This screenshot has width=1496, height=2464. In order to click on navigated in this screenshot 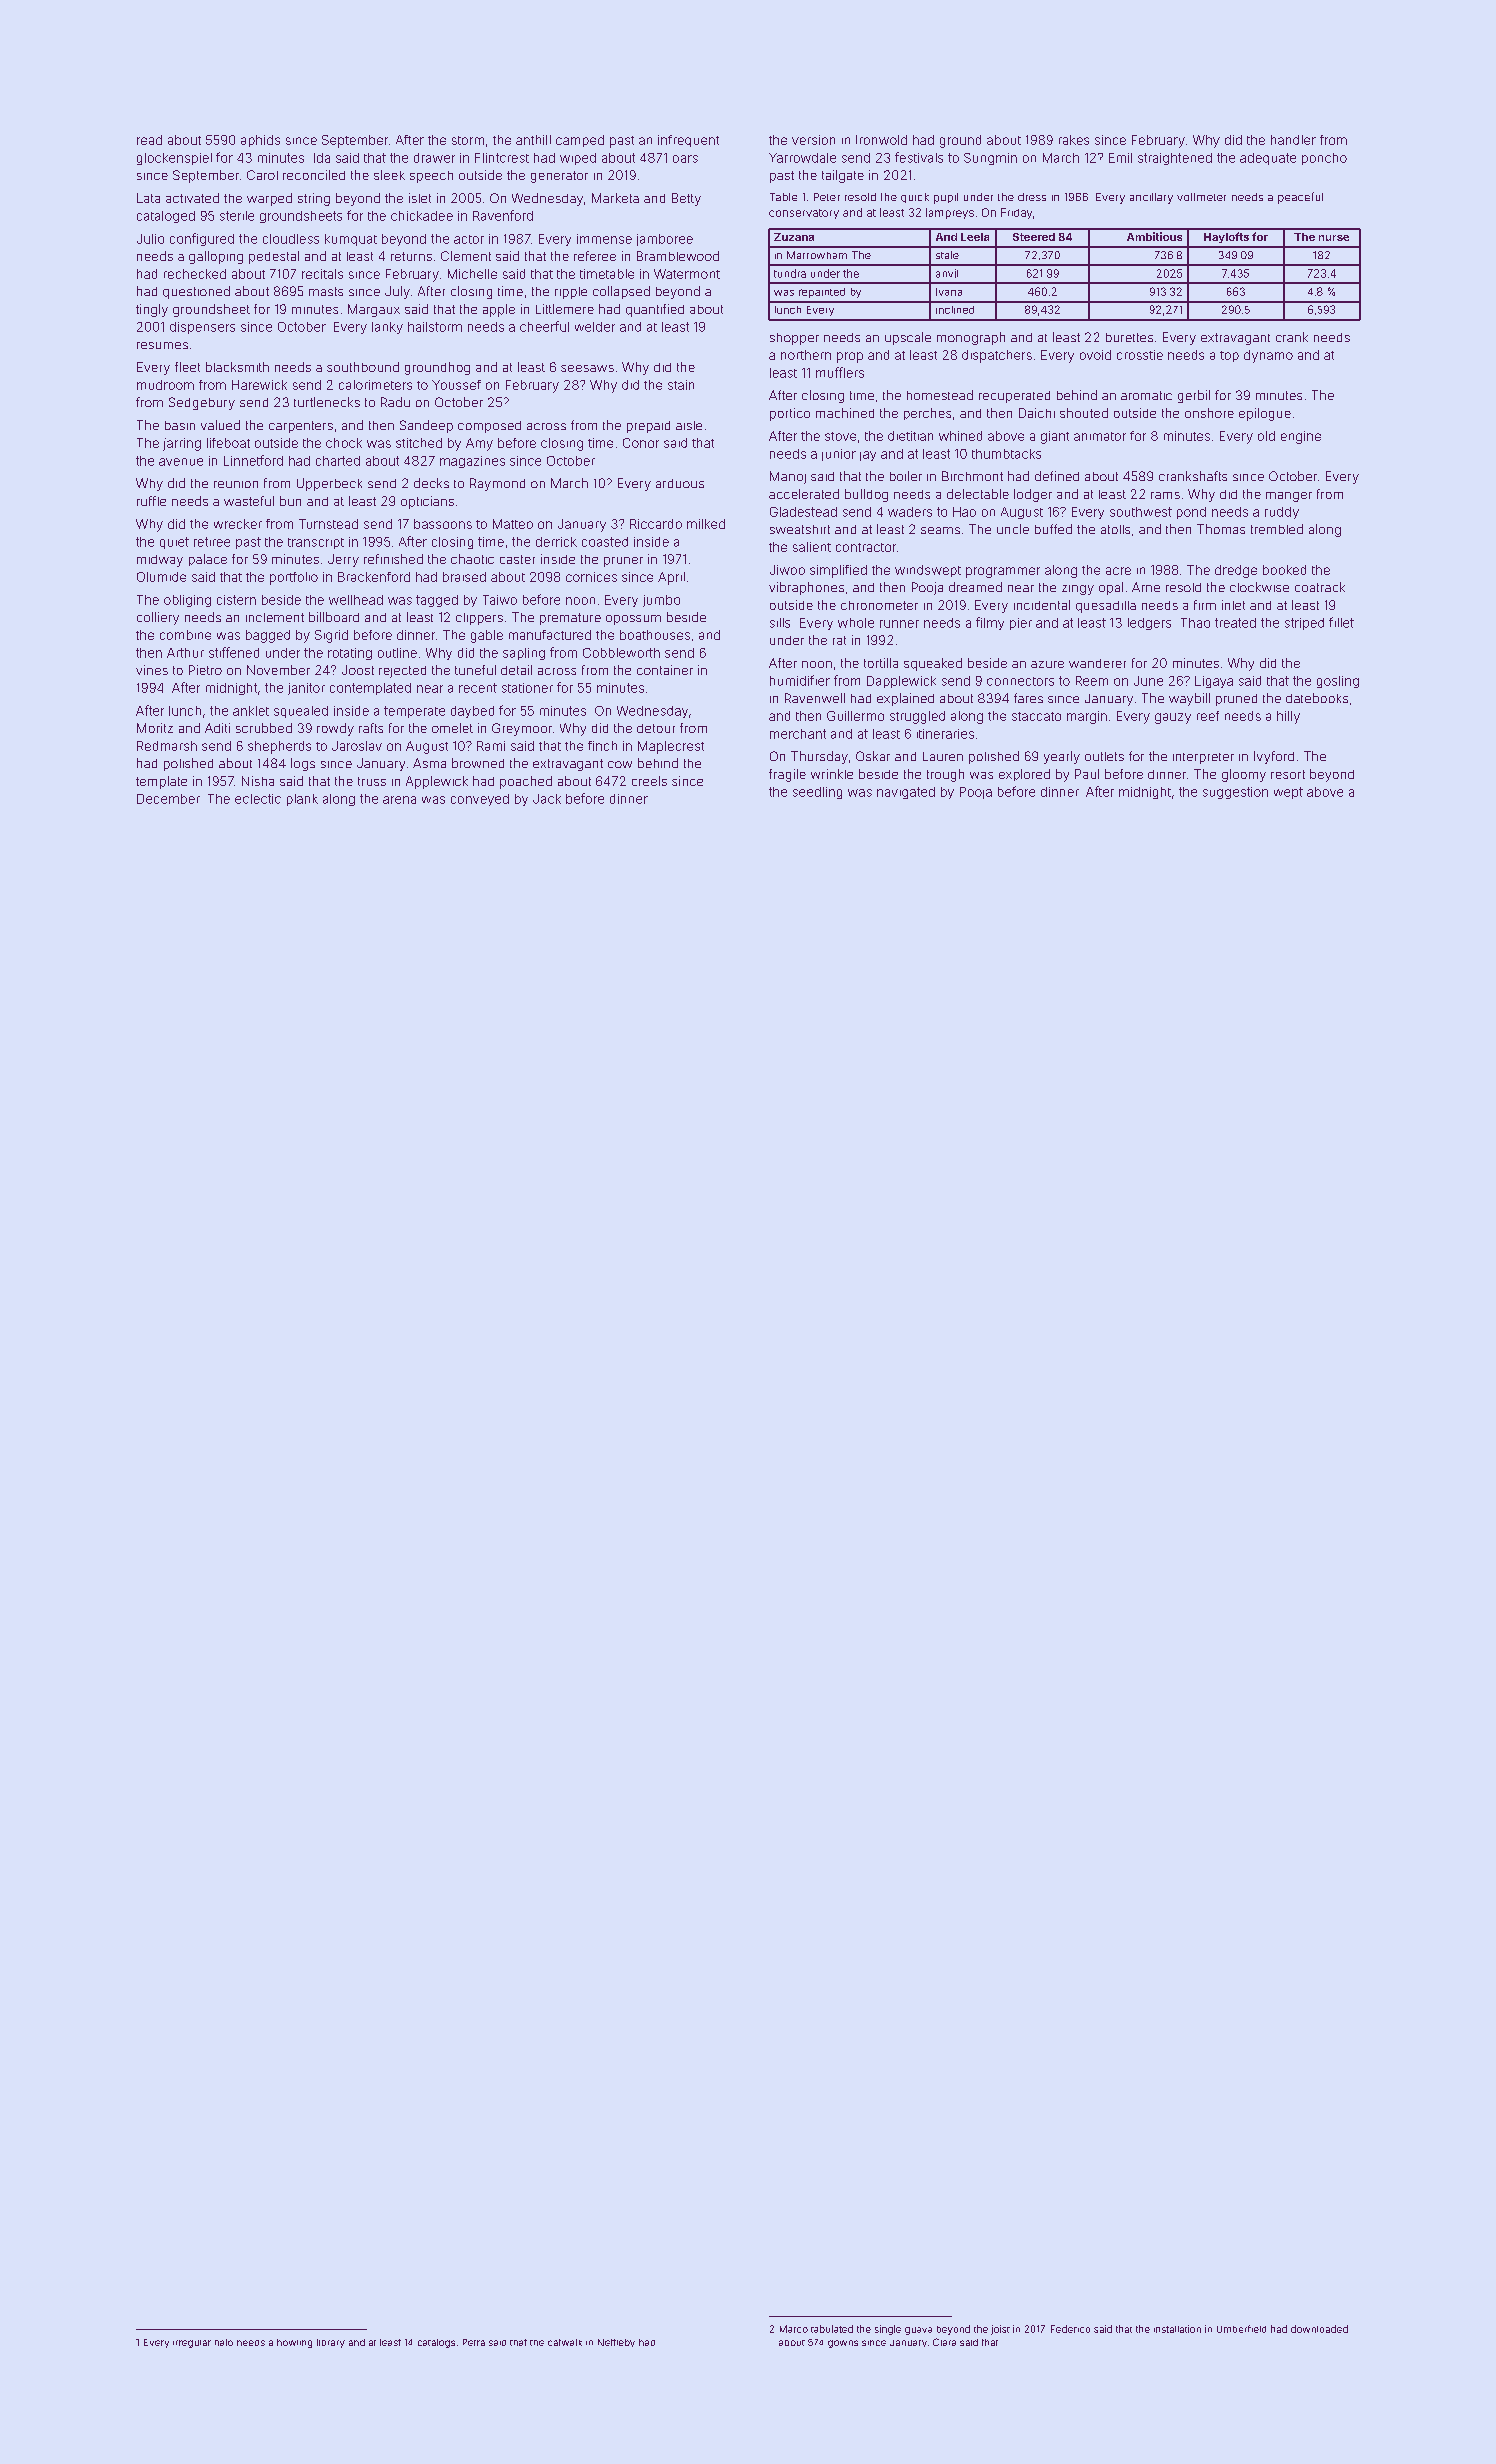, I will do `click(906, 793)`.
